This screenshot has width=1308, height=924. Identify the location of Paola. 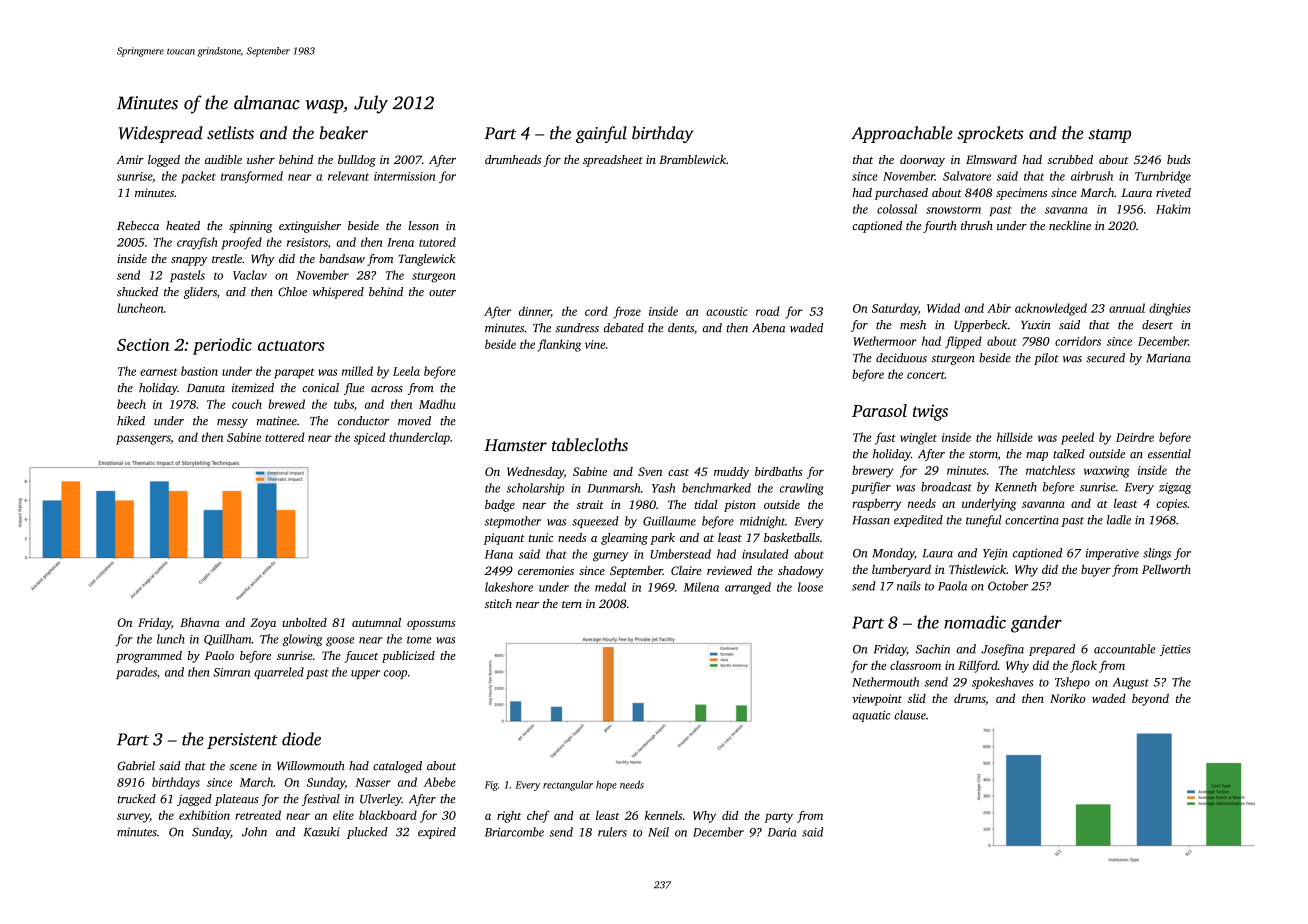
(952, 586).
